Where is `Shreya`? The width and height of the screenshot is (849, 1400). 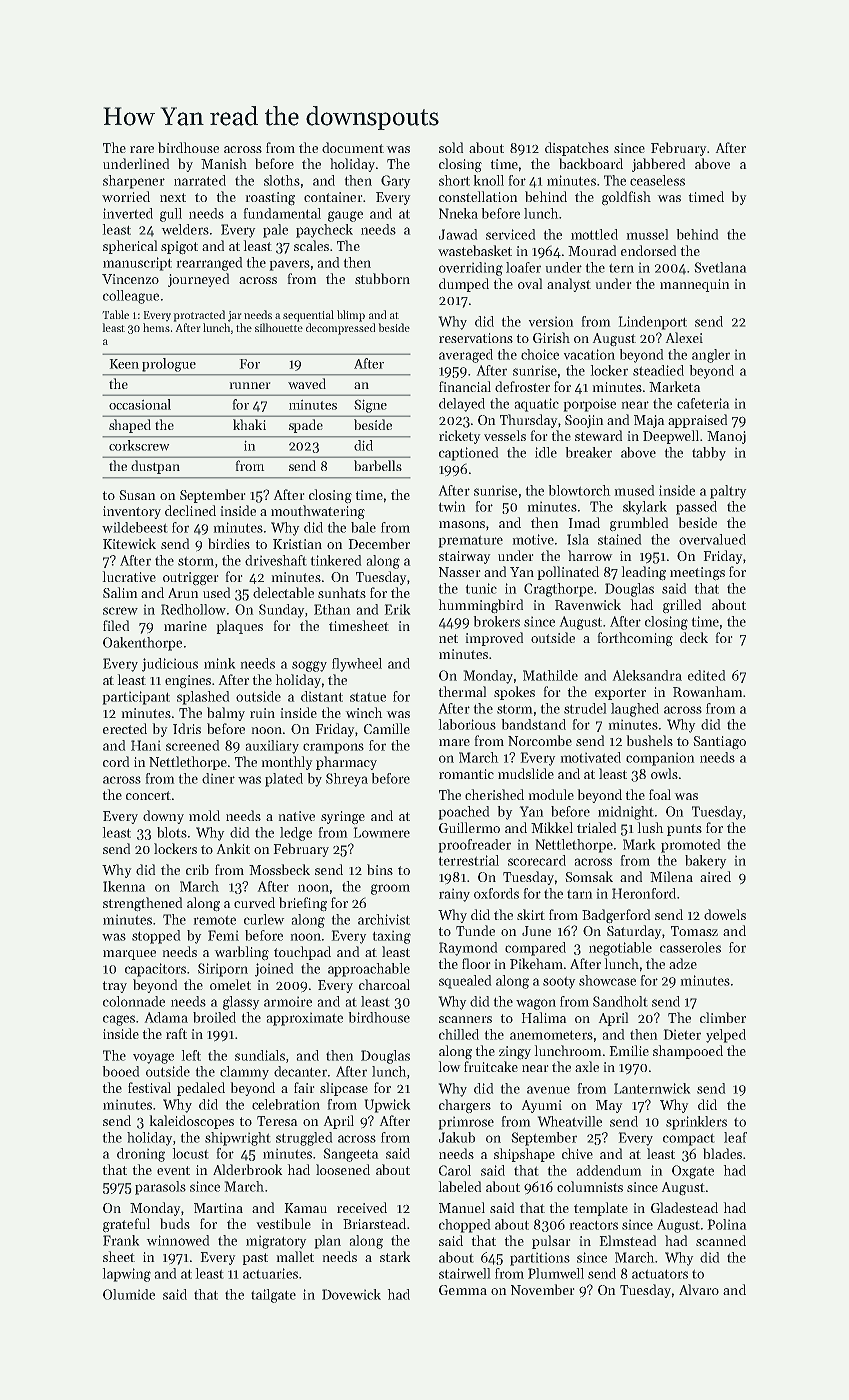 Shreya is located at coordinates (347, 780).
